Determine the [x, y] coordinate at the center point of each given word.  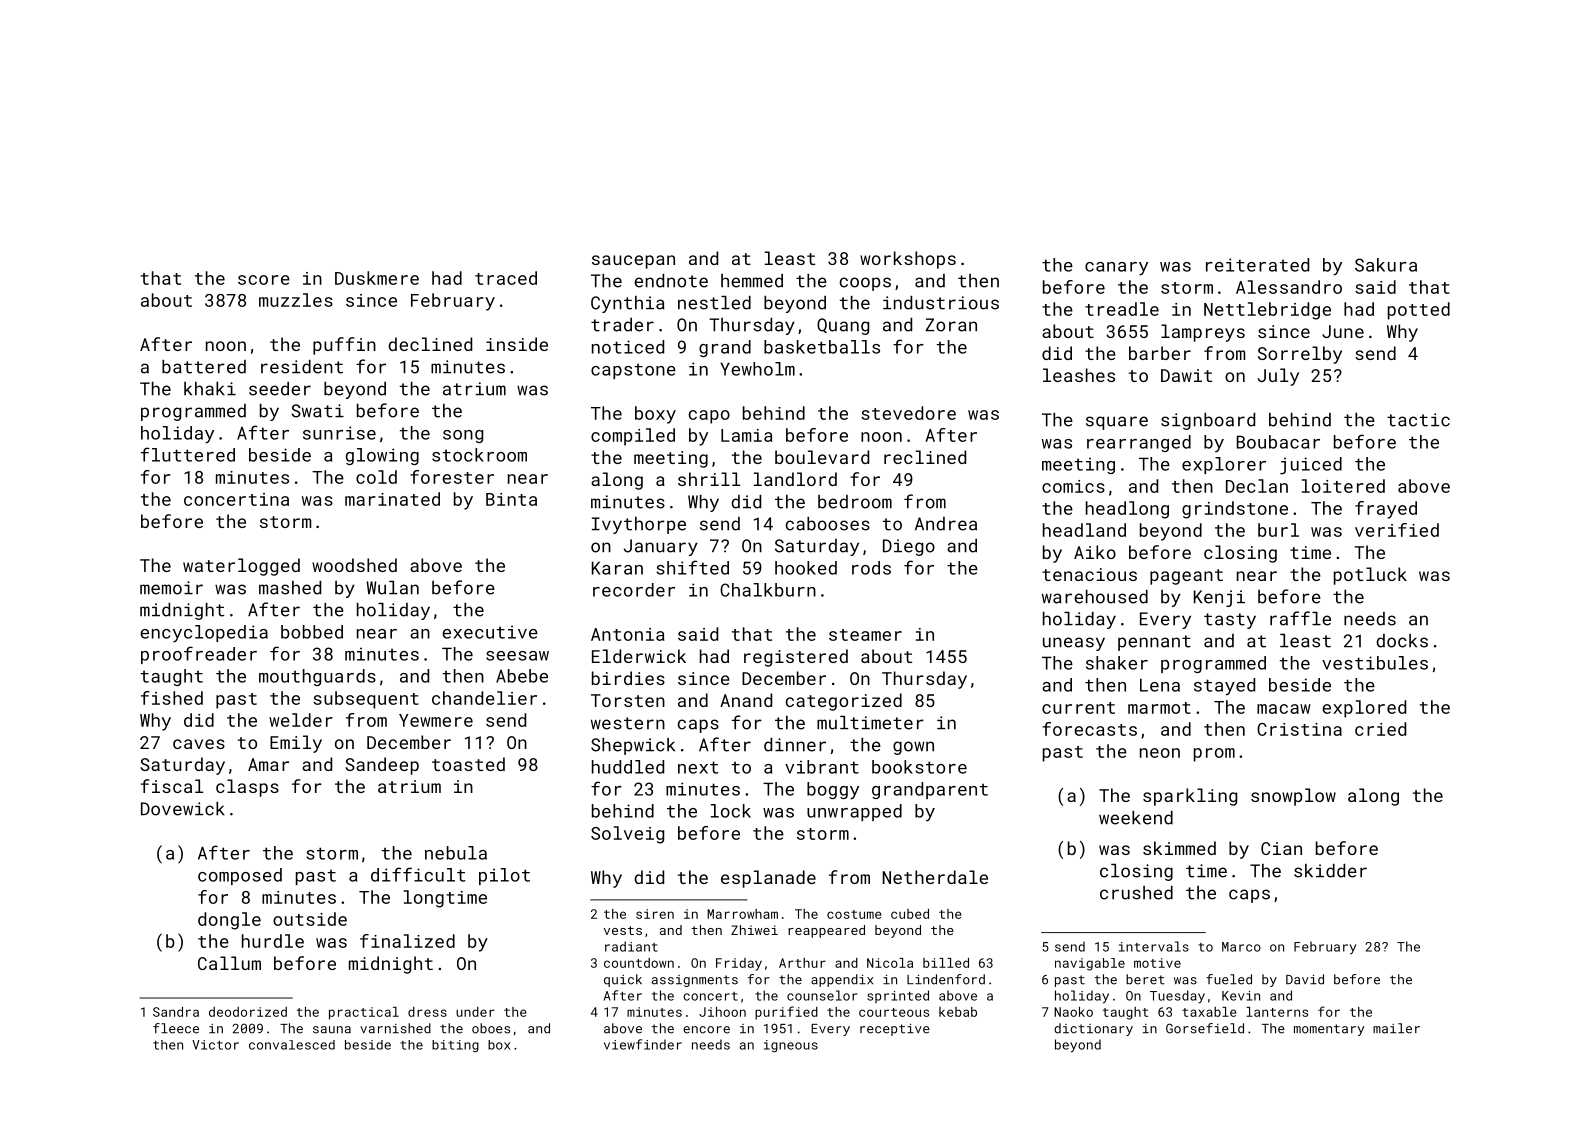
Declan [1257, 486]
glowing [382, 456]
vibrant [822, 767]
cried [1380, 729]
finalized [407, 941]
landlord [795, 479]
